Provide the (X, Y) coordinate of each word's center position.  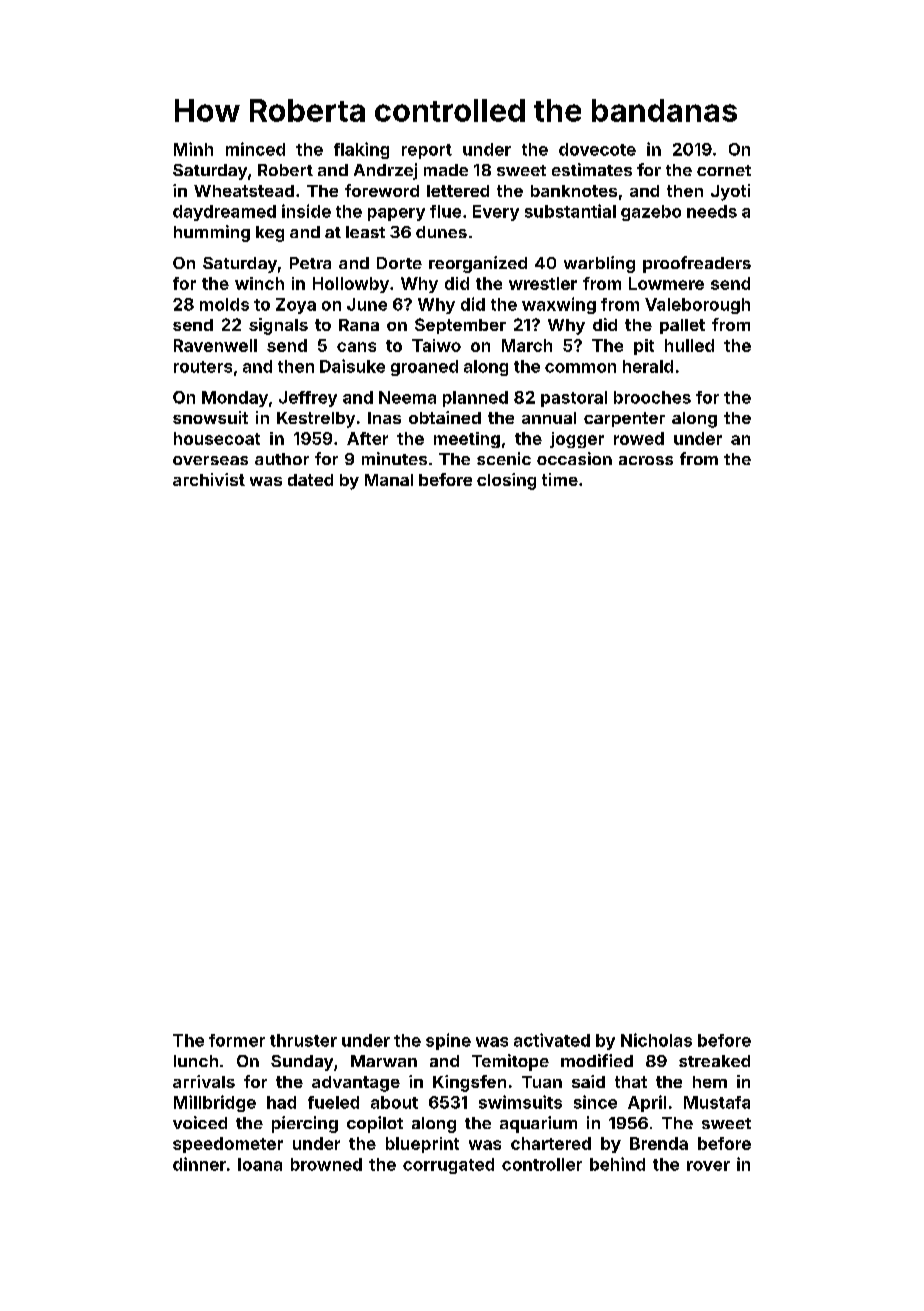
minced (255, 149)
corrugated (448, 1166)
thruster (303, 1040)
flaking (361, 150)
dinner (199, 1164)
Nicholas (656, 1040)
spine (448, 1041)
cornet (724, 170)
